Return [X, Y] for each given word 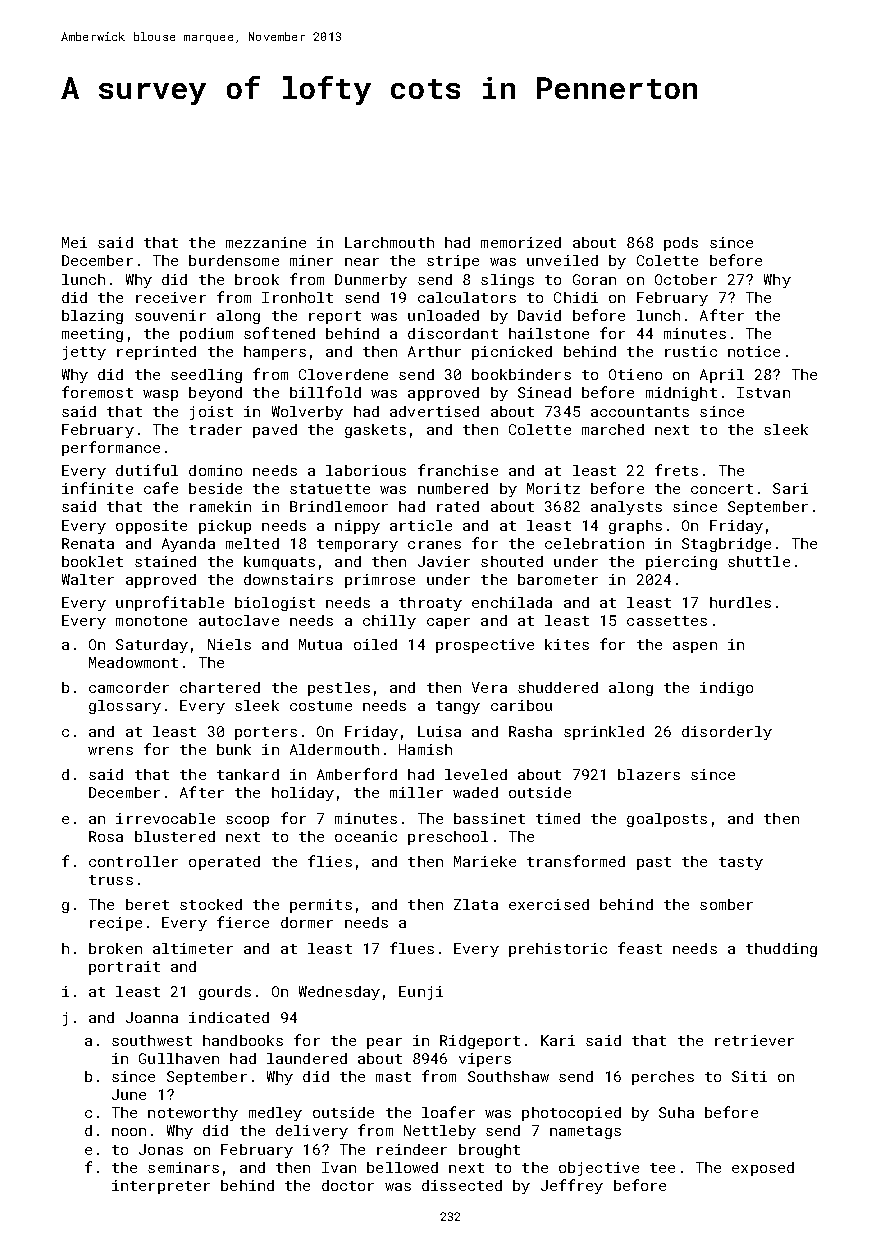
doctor [348, 1185]
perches [663, 1078]
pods [681, 244]
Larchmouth [389, 242]
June [129, 1094]
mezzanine [266, 242]
